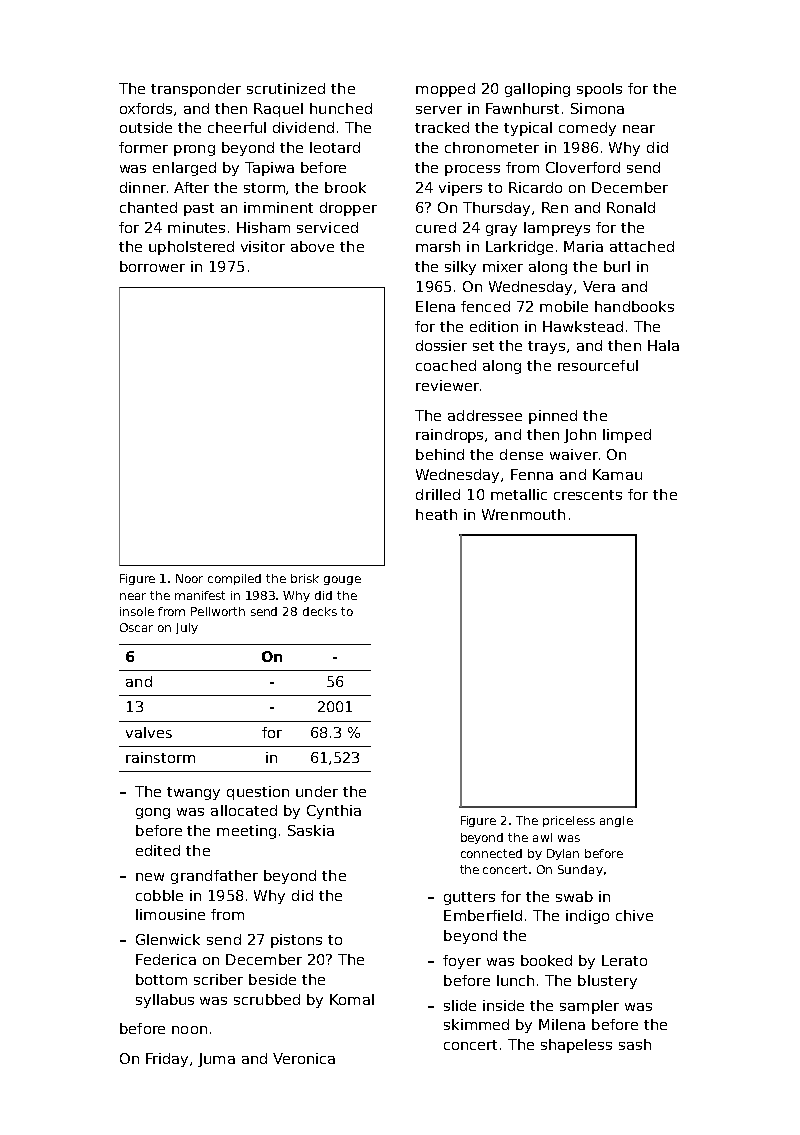 Image resolution: width=800 pixels, height=1135 pixels. I want to click on priceless, so click(569, 821).
